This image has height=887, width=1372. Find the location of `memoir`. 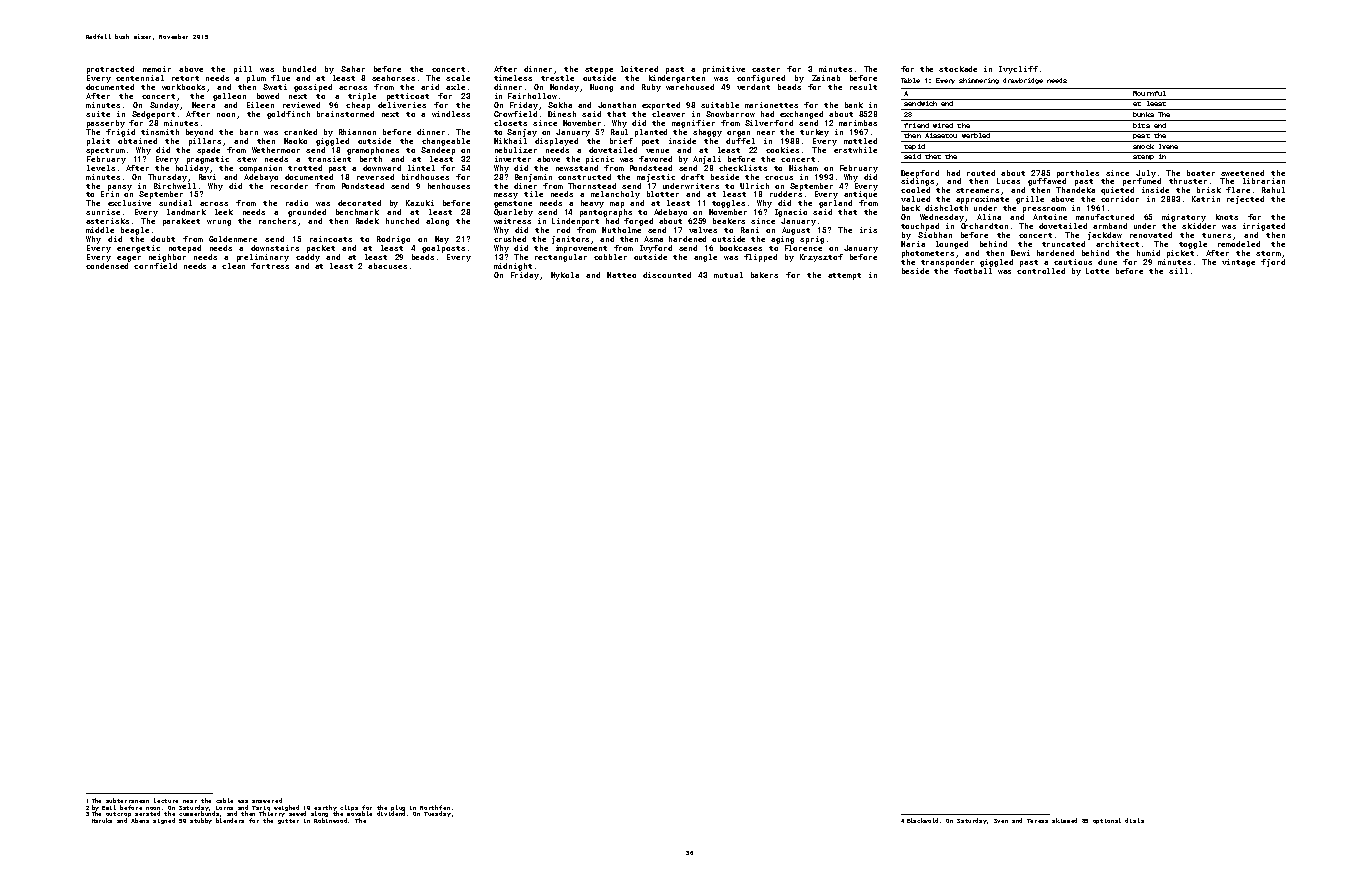

memoir is located at coordinates (157, 69).
